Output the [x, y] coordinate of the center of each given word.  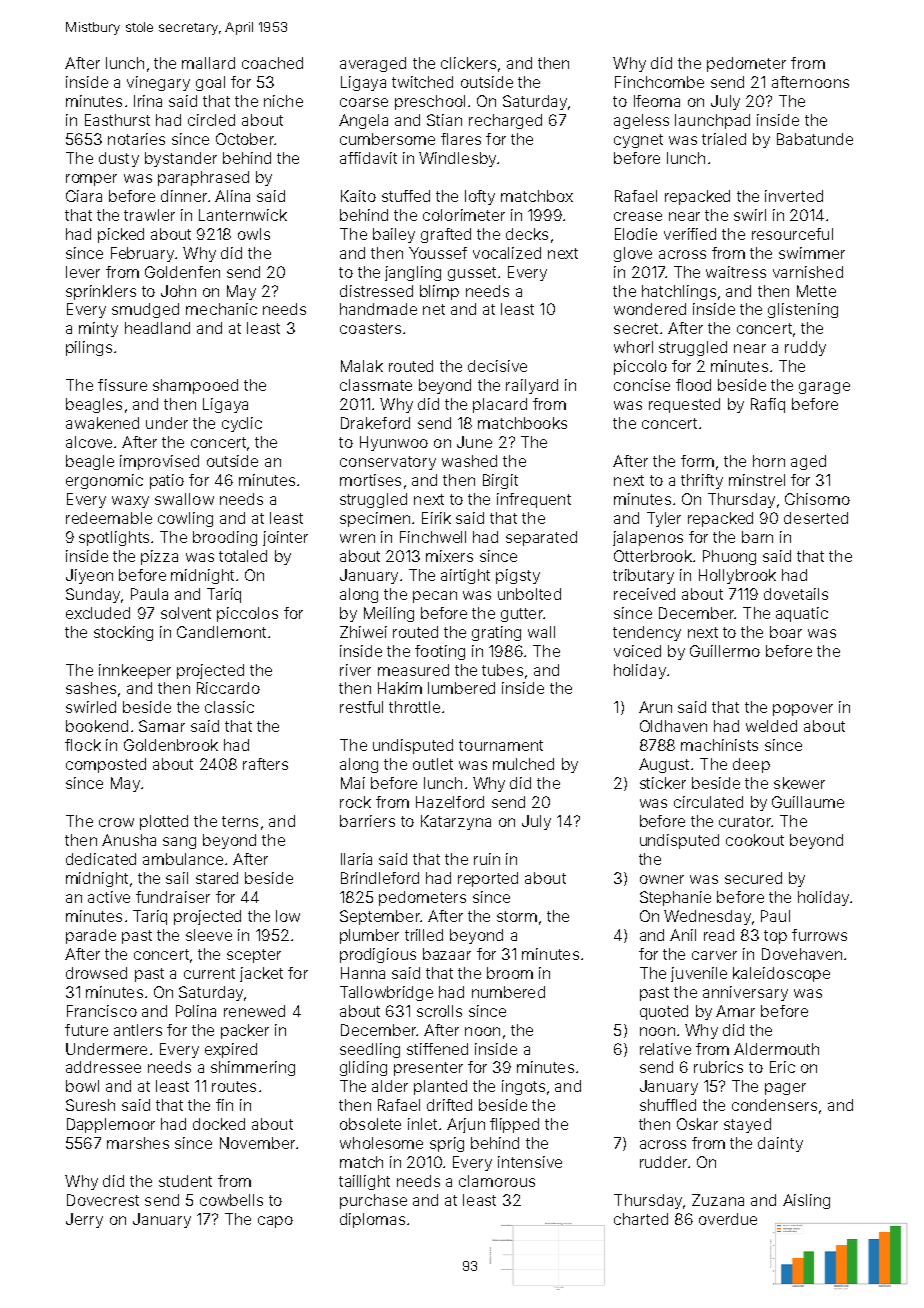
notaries [136, 139]
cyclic [242, 424]
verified [690, 234]
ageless [641, 121]
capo [275, 1222]
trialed [724, 139]
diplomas [372, 1220]
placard [500, 405]
